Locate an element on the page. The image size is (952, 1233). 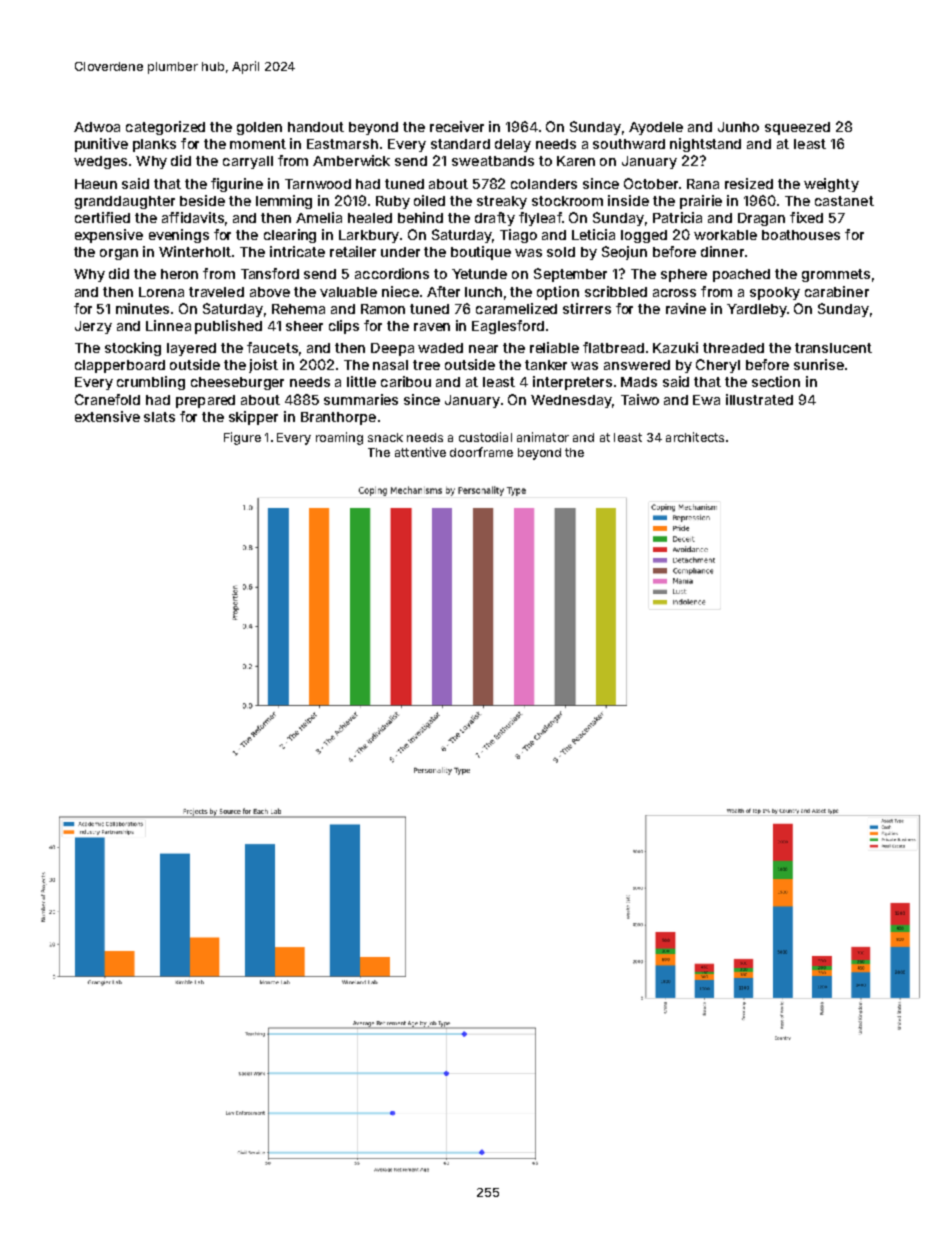
Yardleby is located at coordinates (757, 310).
